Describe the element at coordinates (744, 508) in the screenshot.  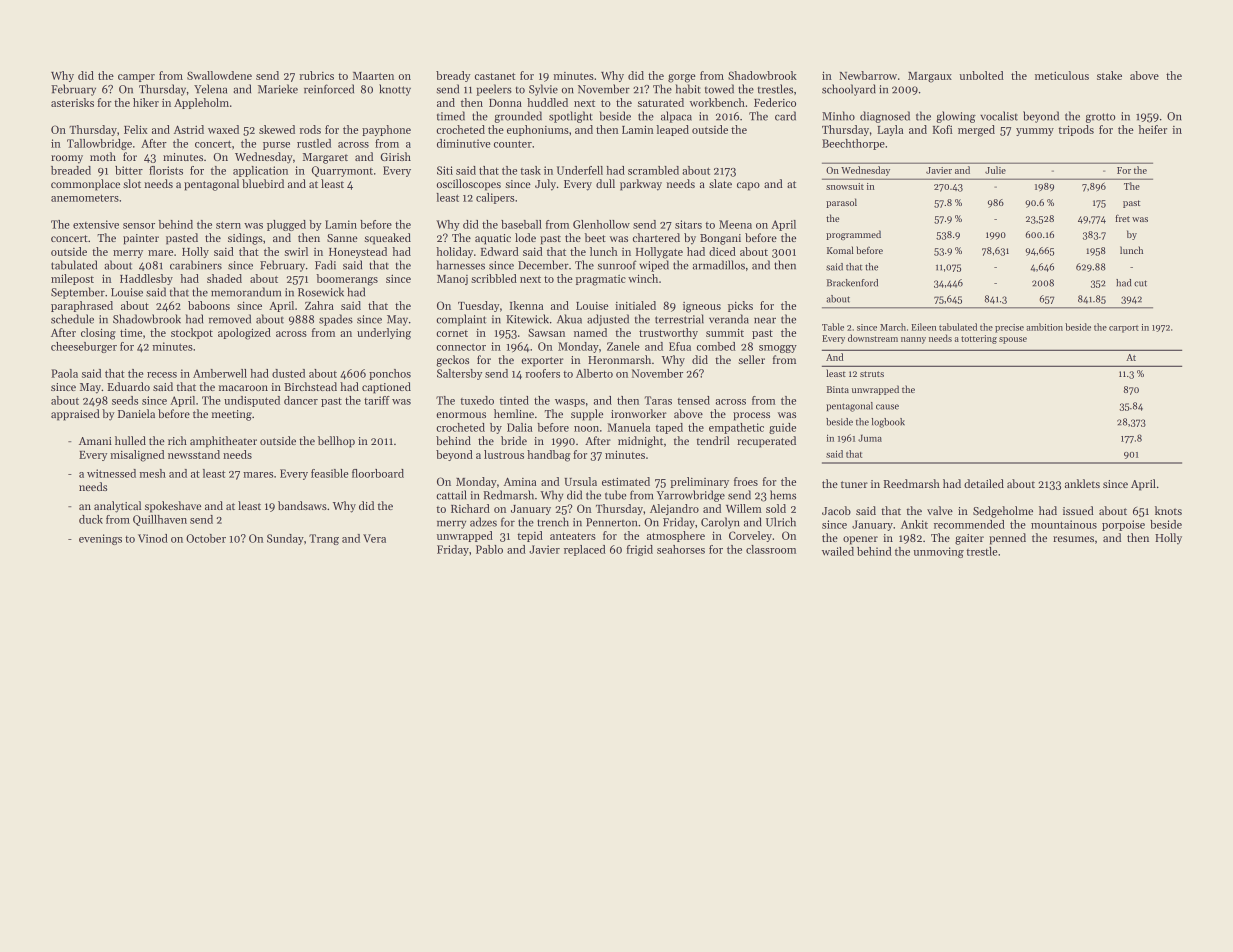
I see `Willem` at that location.
